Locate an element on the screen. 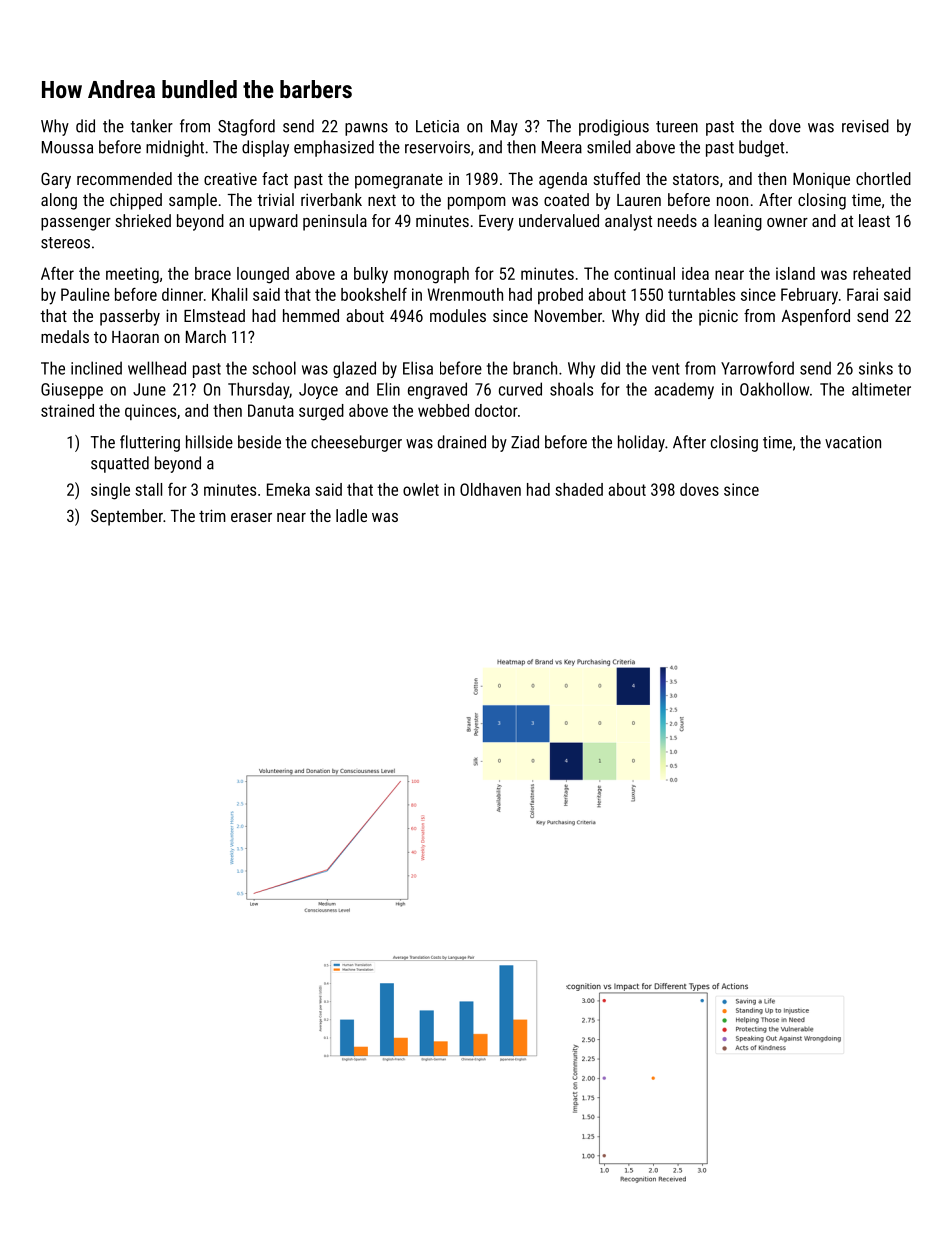 The width and height of the screenshot is (952, 1233). owlet is located at coordinates (421, 489).
